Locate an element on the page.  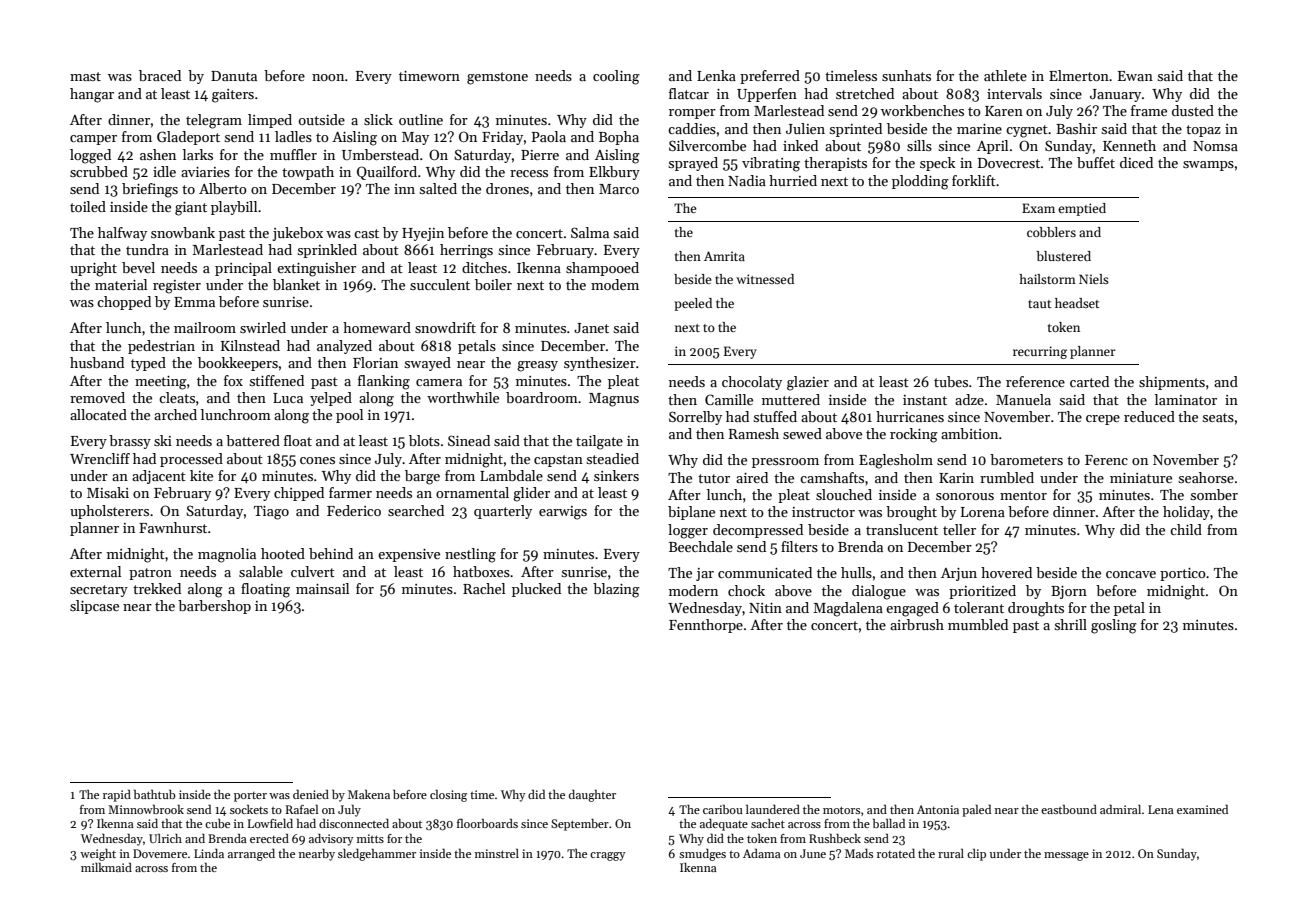
gosling is located at coordinates (1114, 626).
